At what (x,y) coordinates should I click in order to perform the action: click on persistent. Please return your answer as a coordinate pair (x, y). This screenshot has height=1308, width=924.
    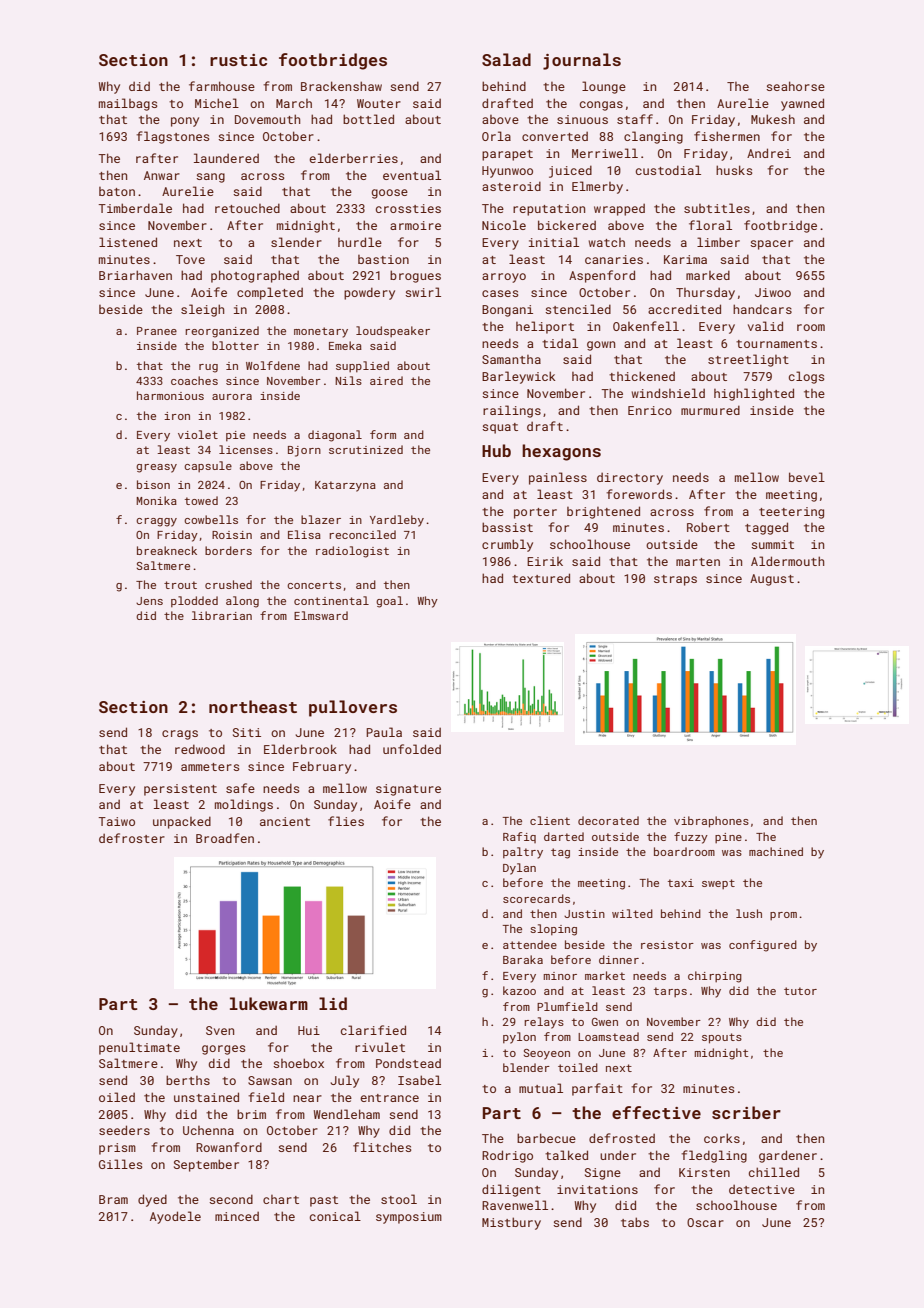
    Looking at the image, I should click on (180, 790).
